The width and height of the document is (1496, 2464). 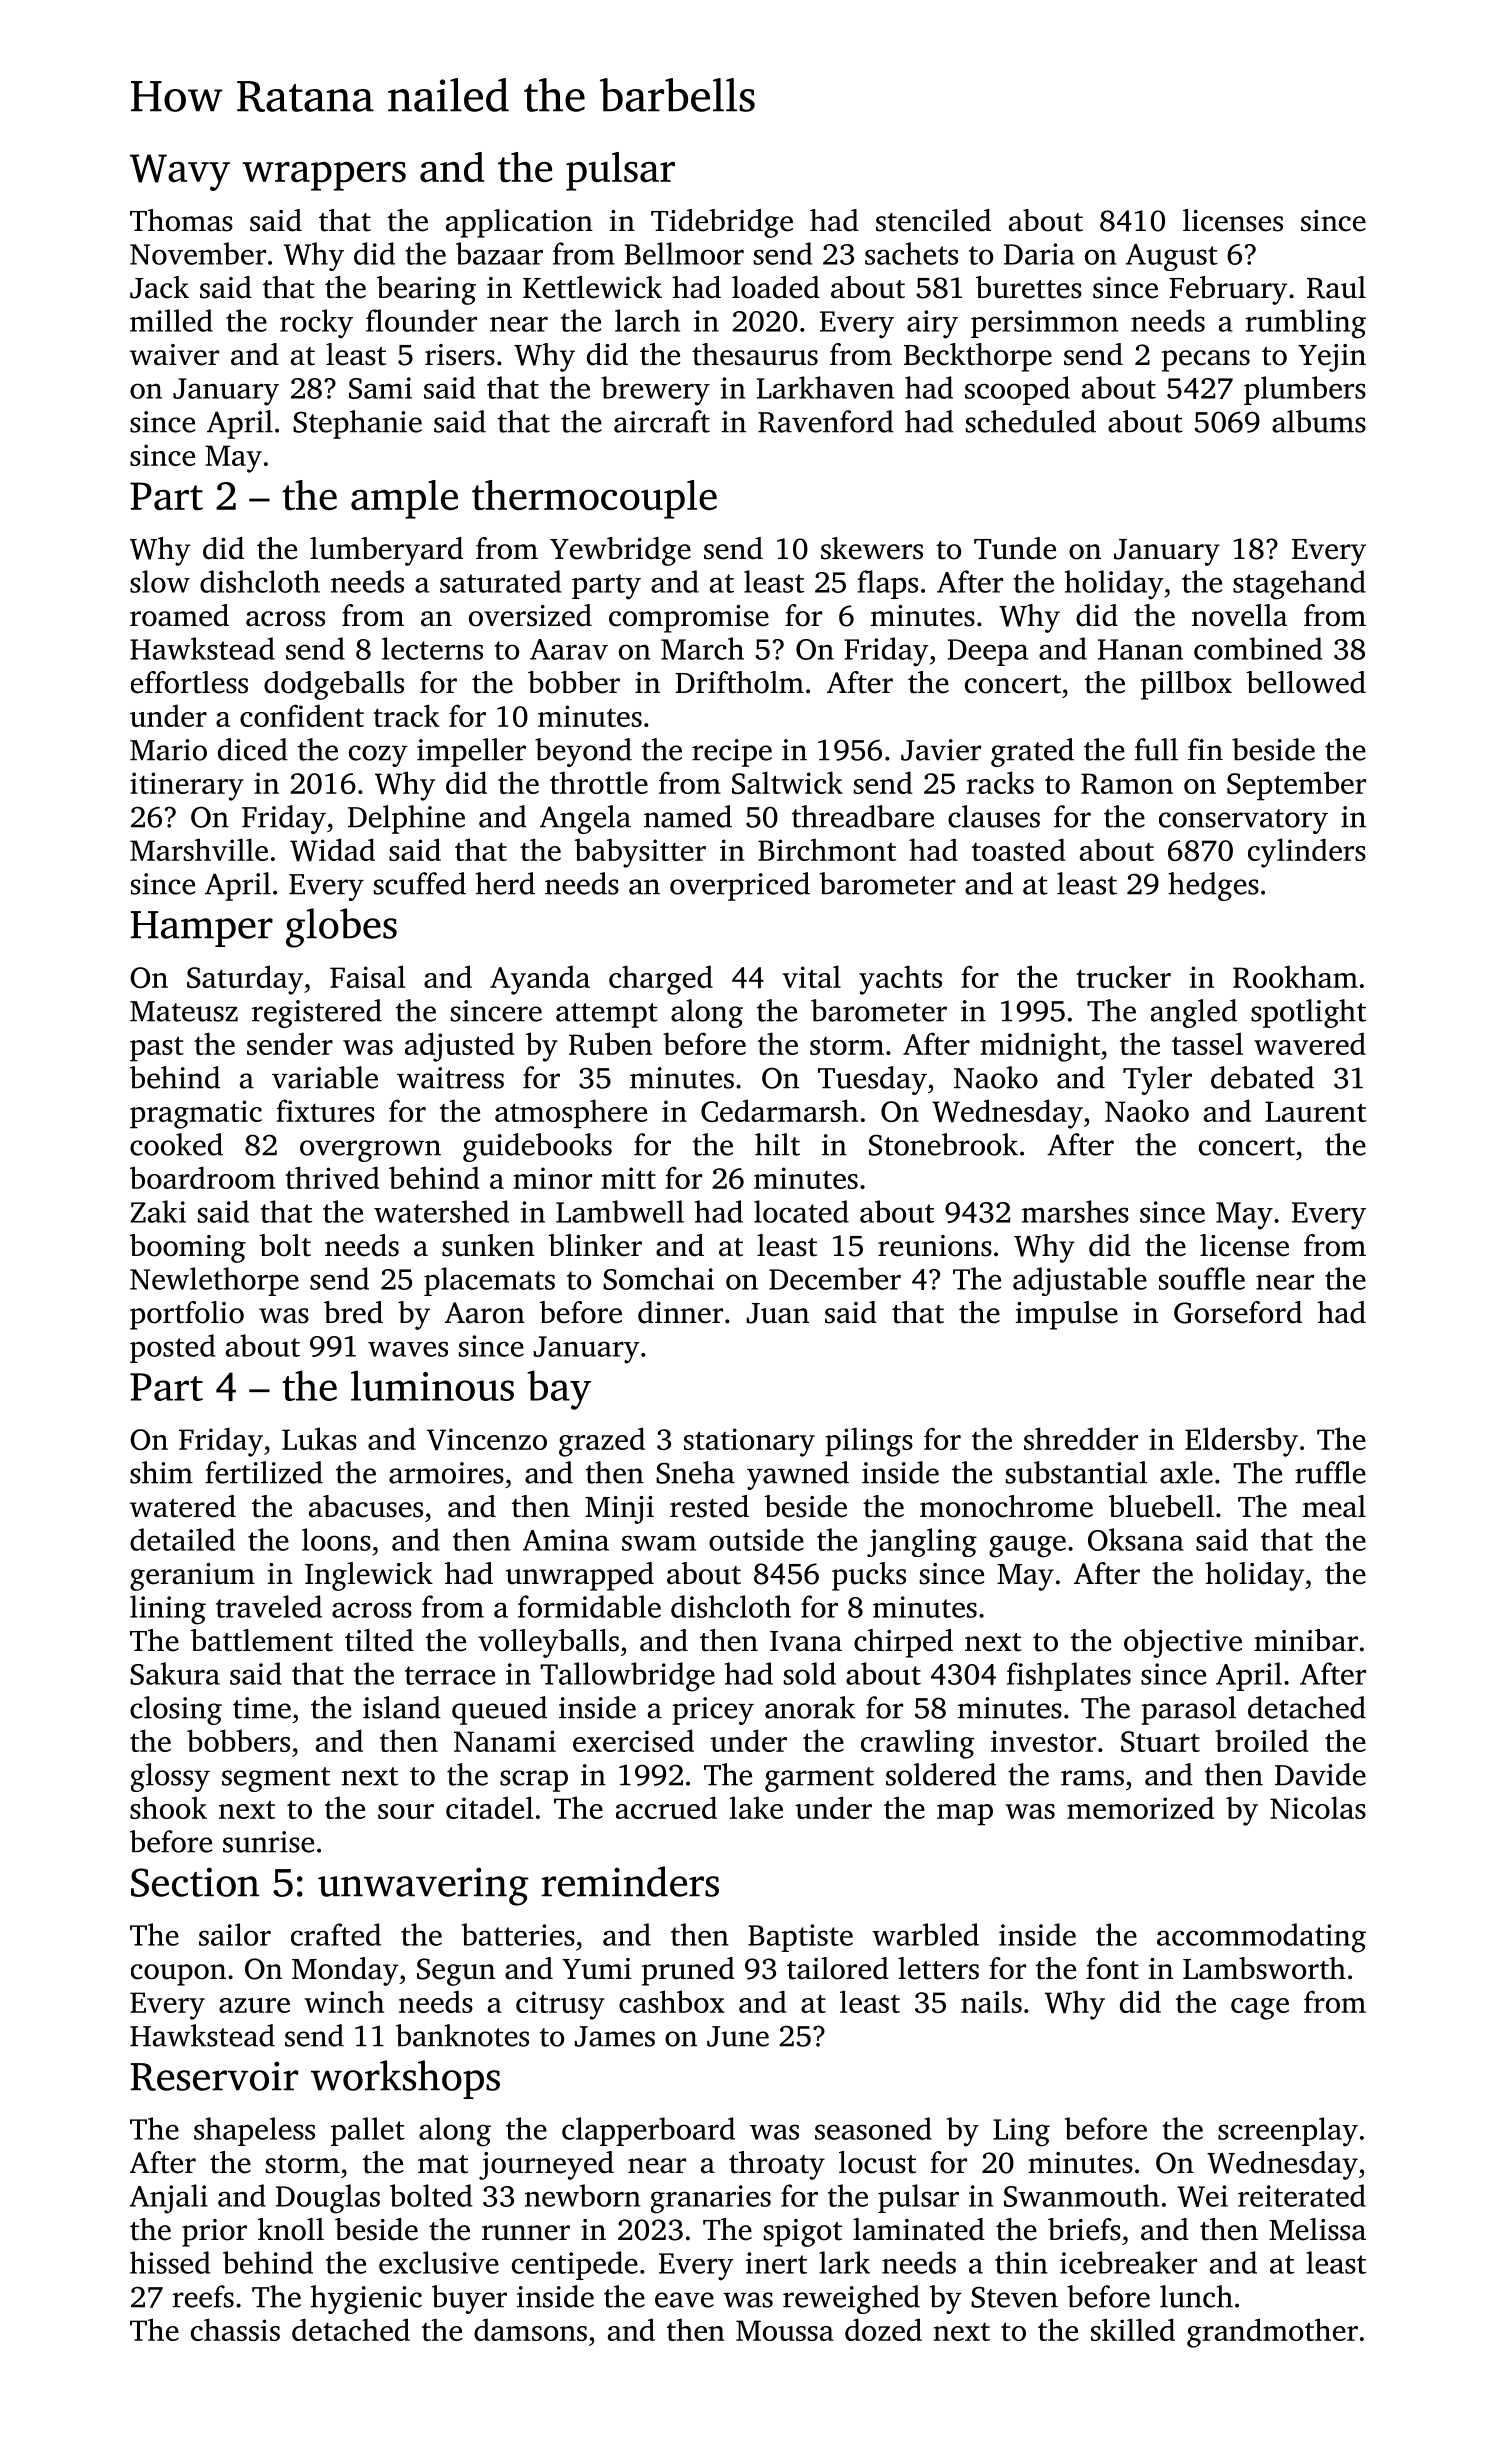 What do you see at coordinates (235, 2329) in the document?
I see `chassis` at bounding box center [235, 2329].
